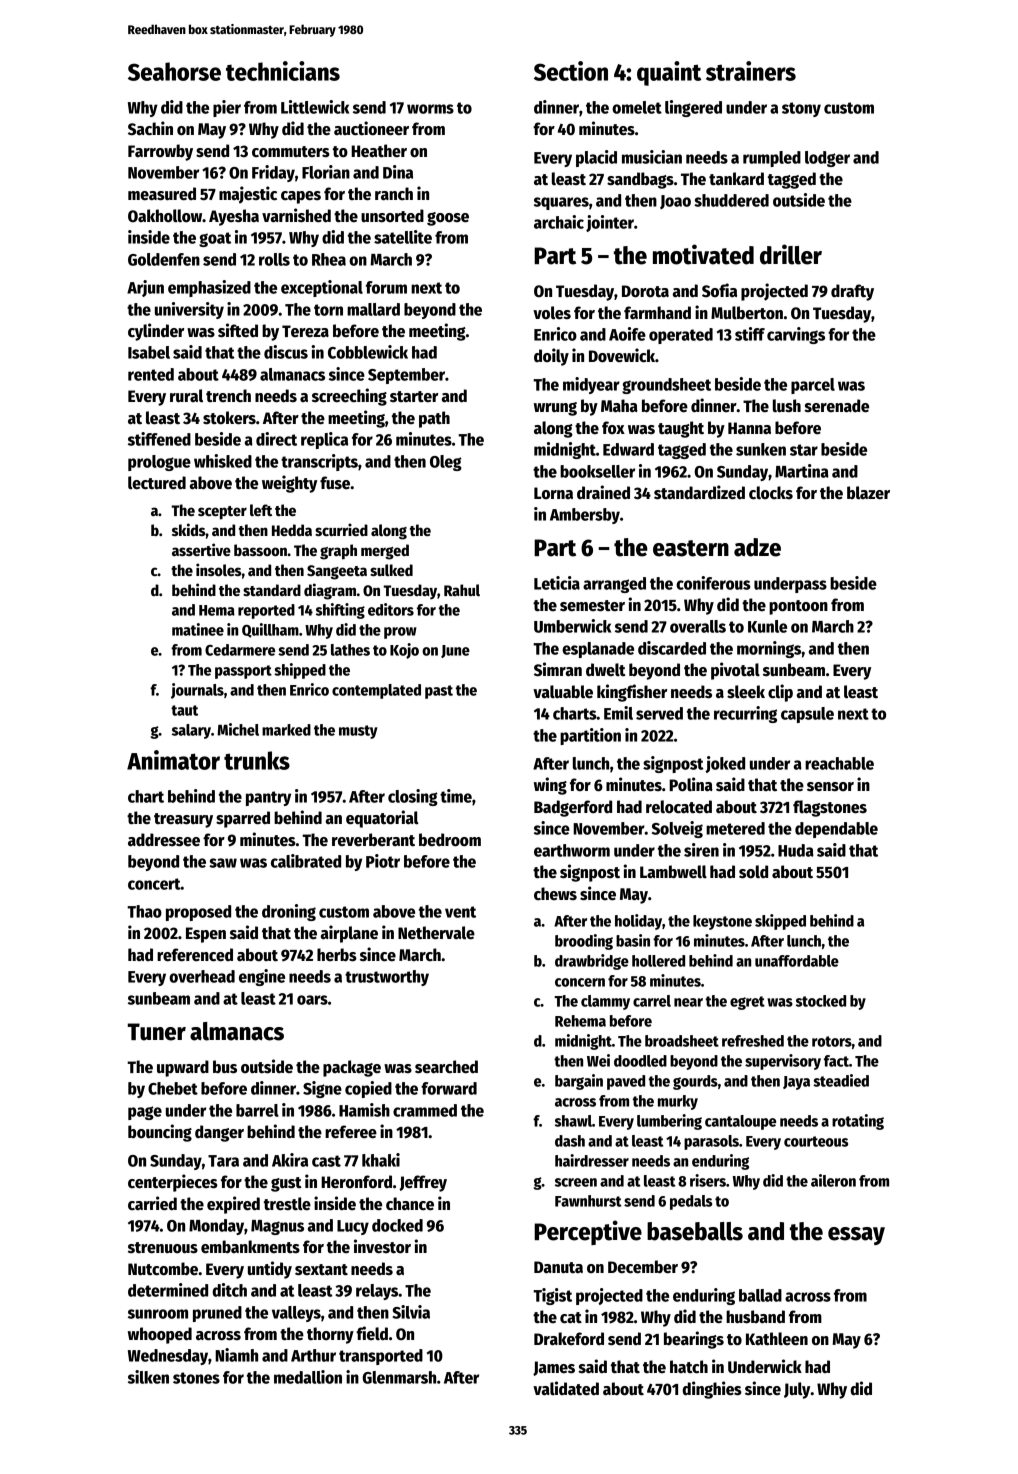 This page has width=1018, height=1474. Describe the element at coordinates (174, 71) in the page. I see `Seahorse` at that location.
